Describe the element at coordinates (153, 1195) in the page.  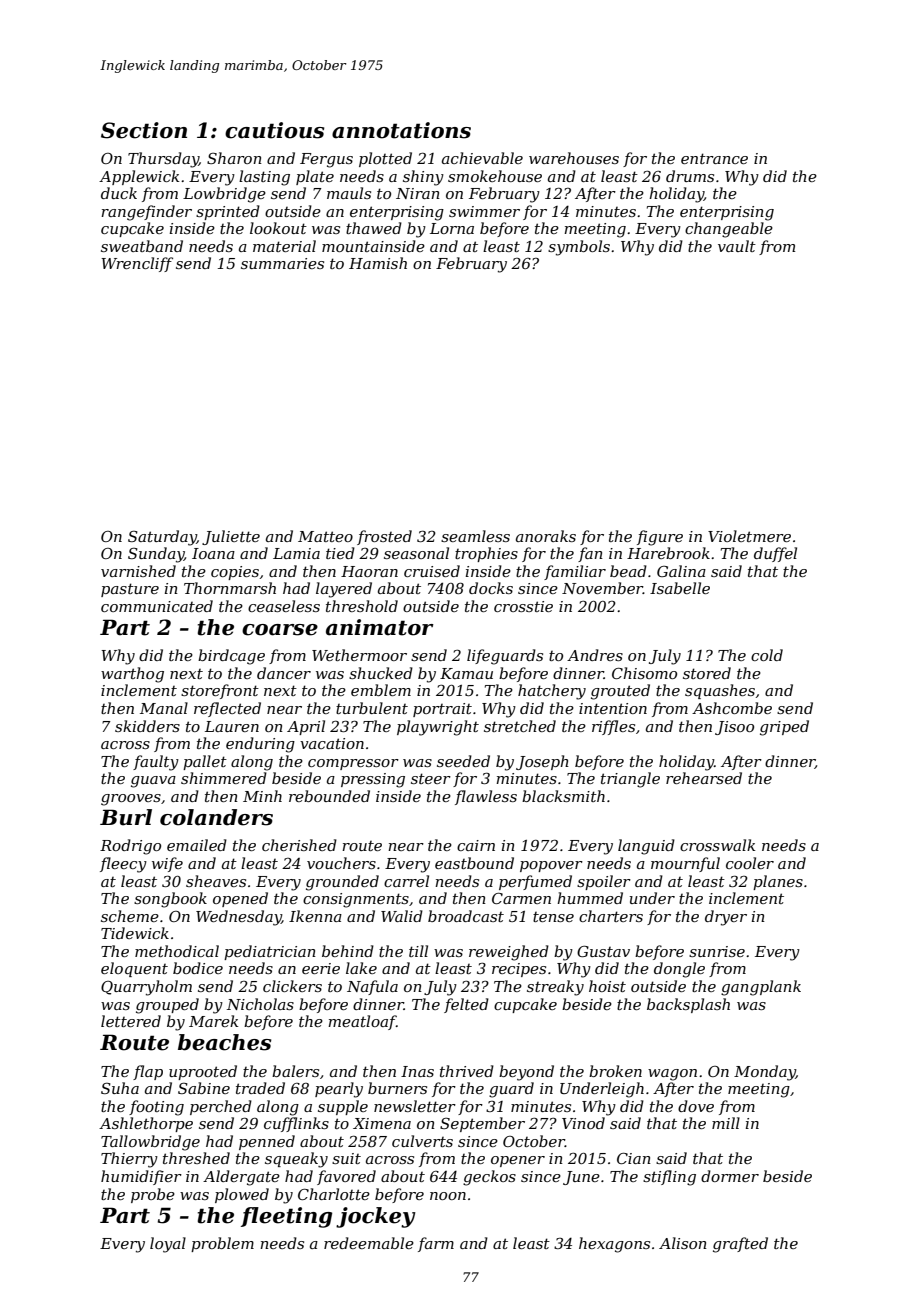
I see `probe` at that location.
